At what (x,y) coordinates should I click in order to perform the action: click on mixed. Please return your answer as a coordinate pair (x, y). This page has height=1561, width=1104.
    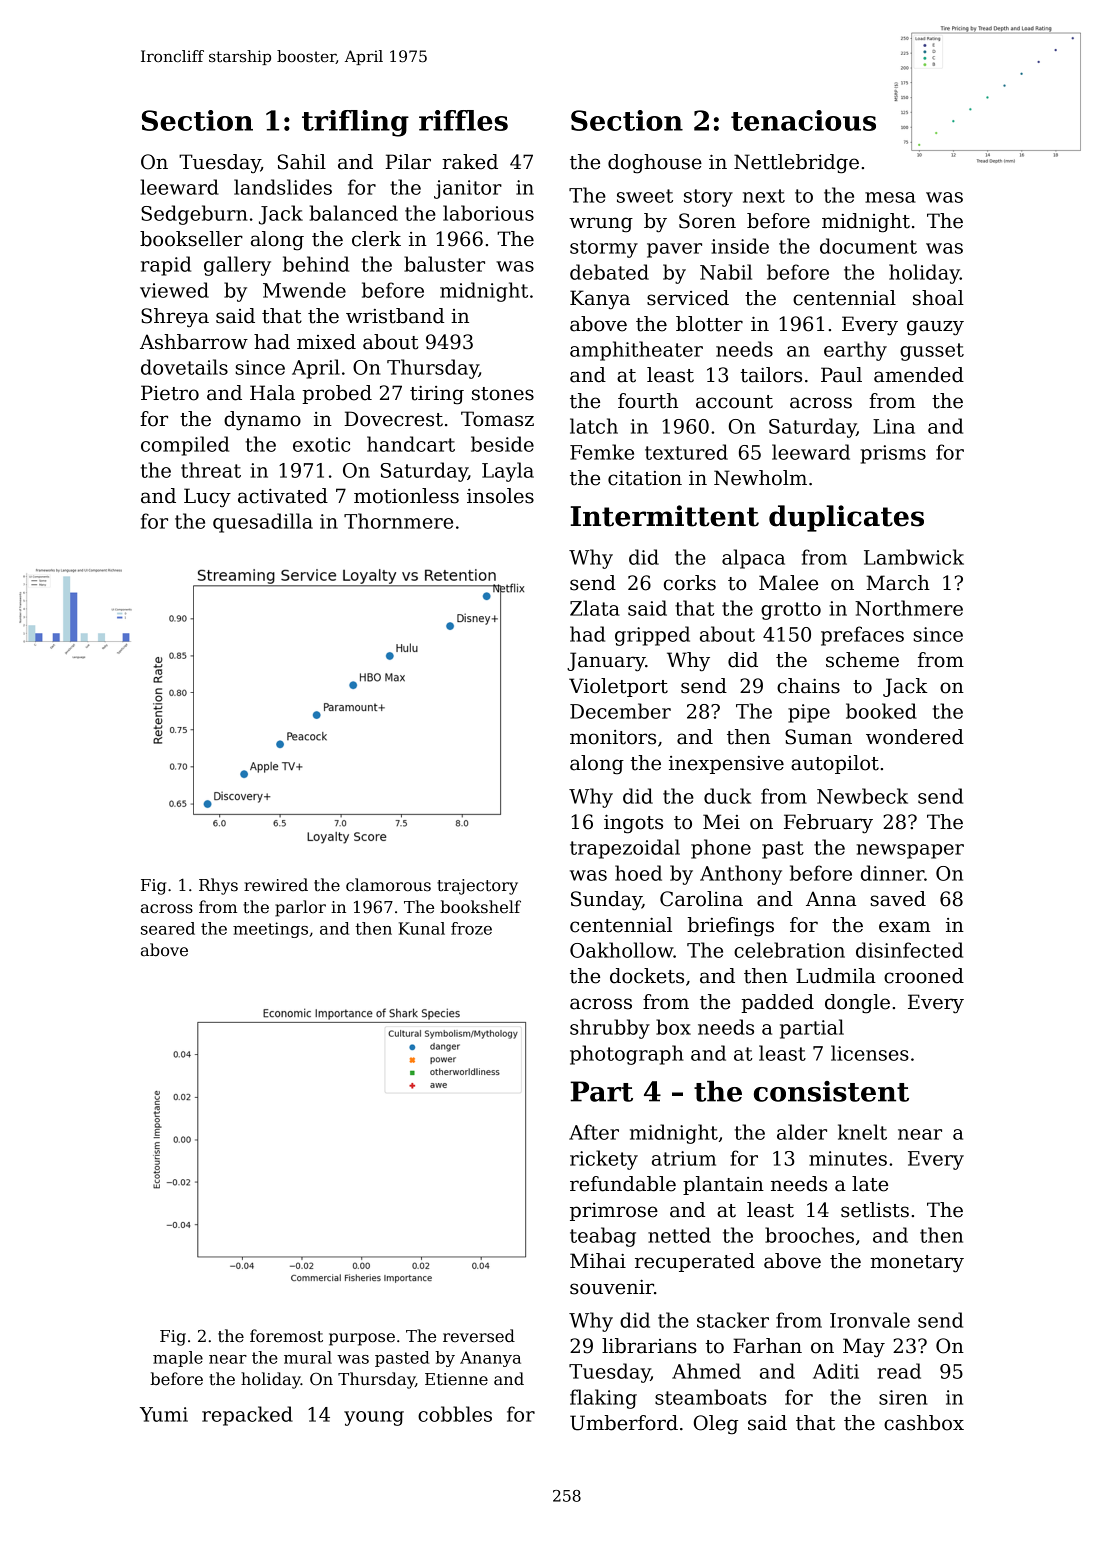
    Looking at the image, I should click on (326, 342).
